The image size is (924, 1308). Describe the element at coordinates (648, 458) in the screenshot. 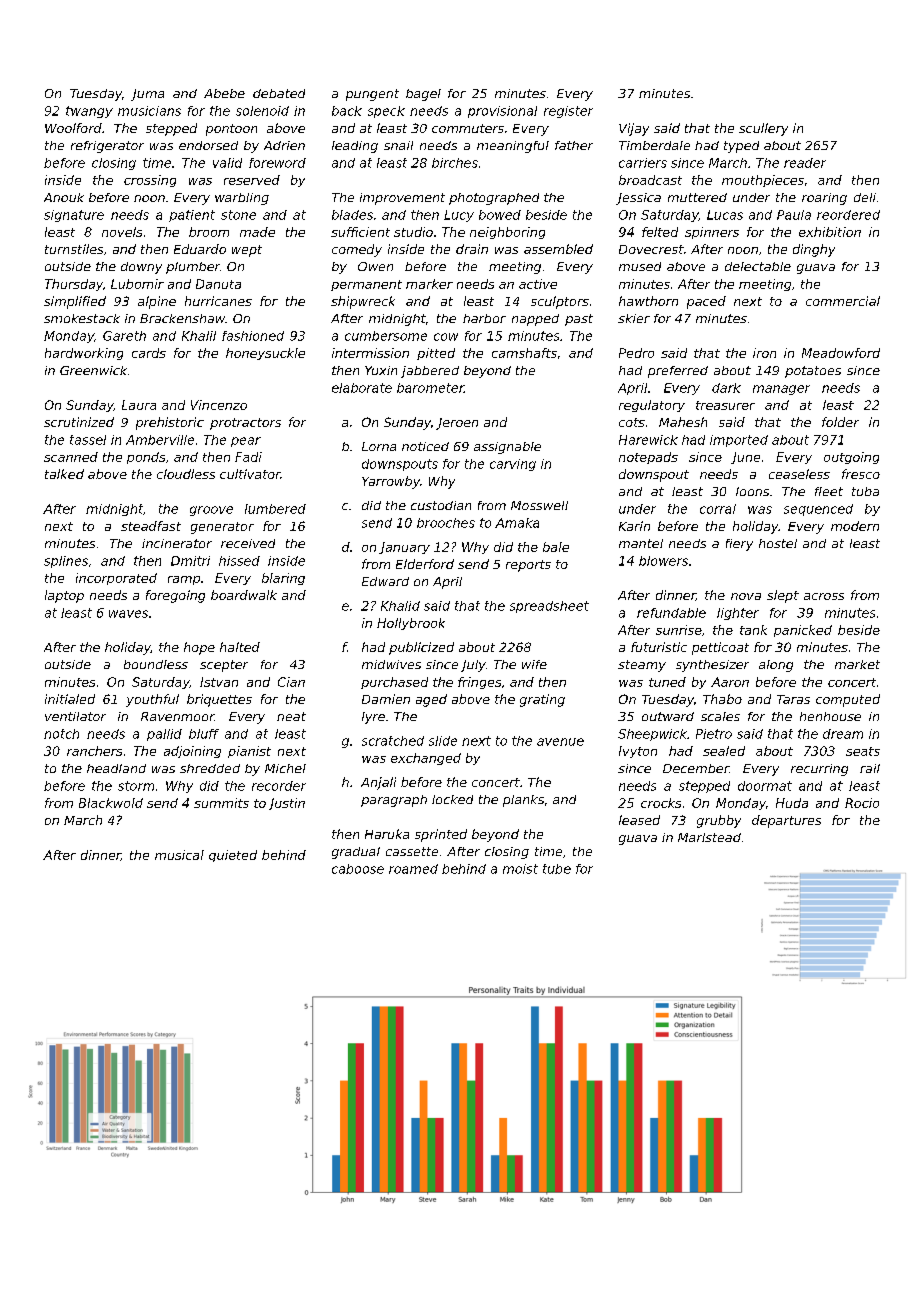

I see `notepads` at that location.
